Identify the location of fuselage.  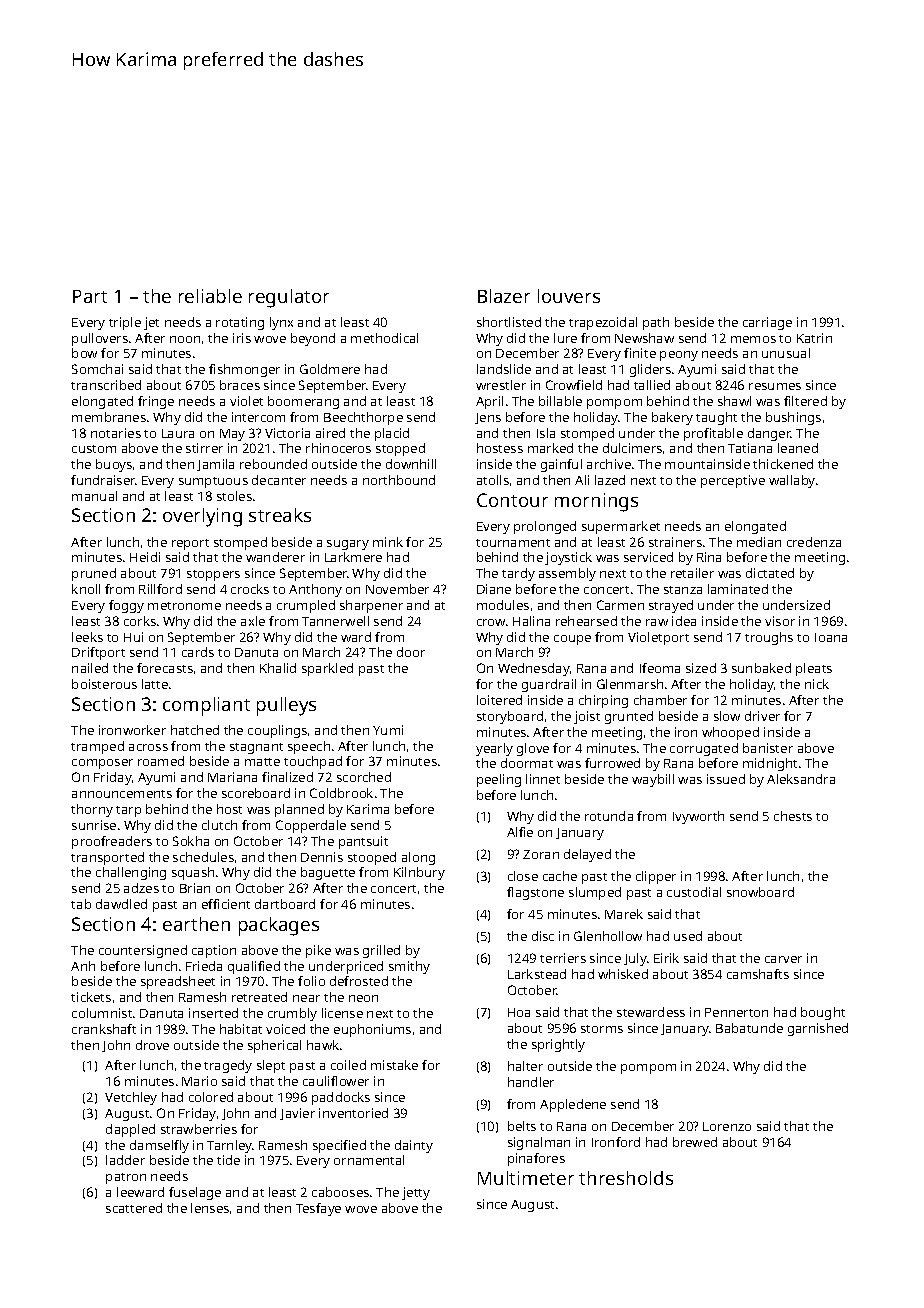
(195, 1193).
